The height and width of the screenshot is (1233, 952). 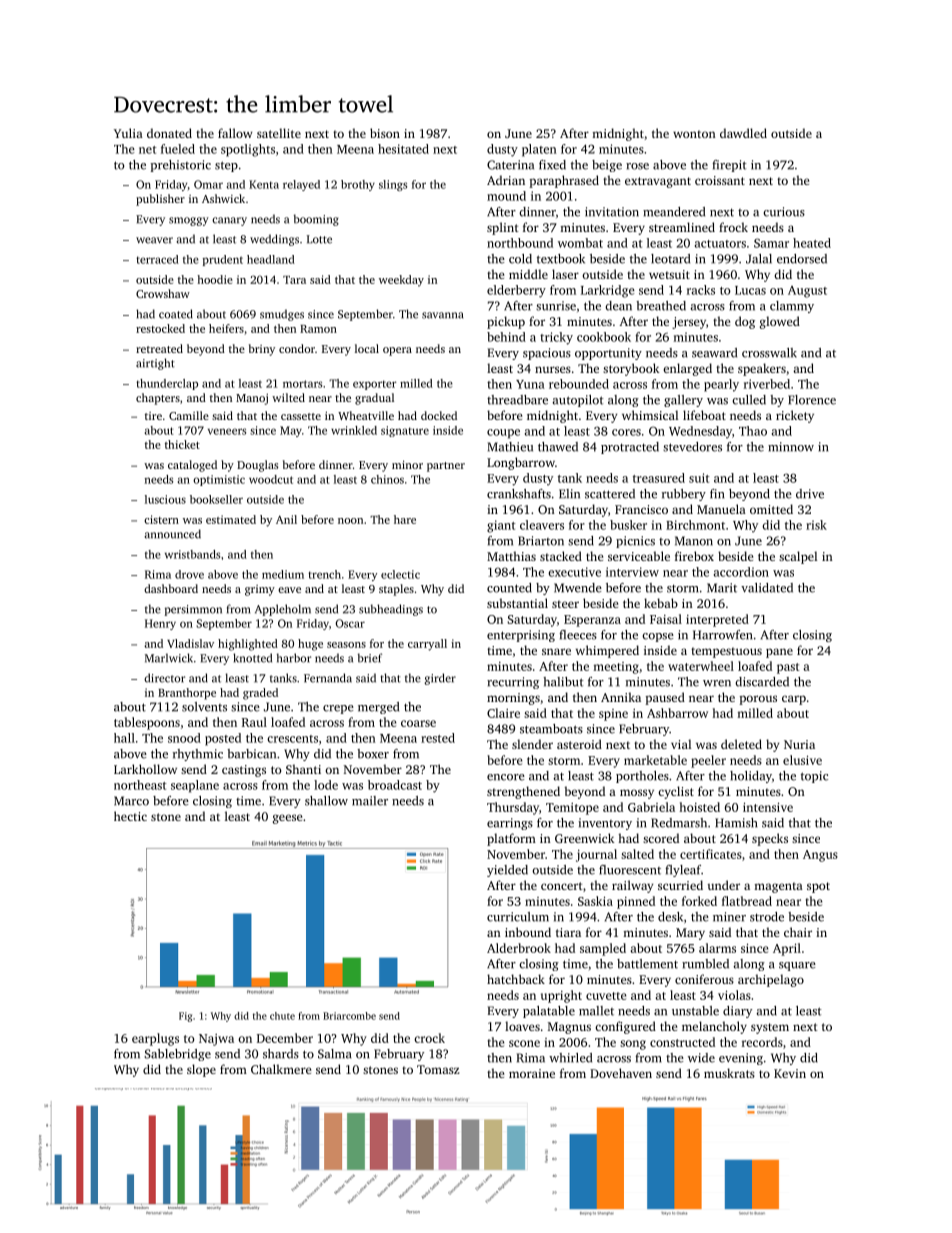 I want to click on satellite, so click(x=279, y=133).
